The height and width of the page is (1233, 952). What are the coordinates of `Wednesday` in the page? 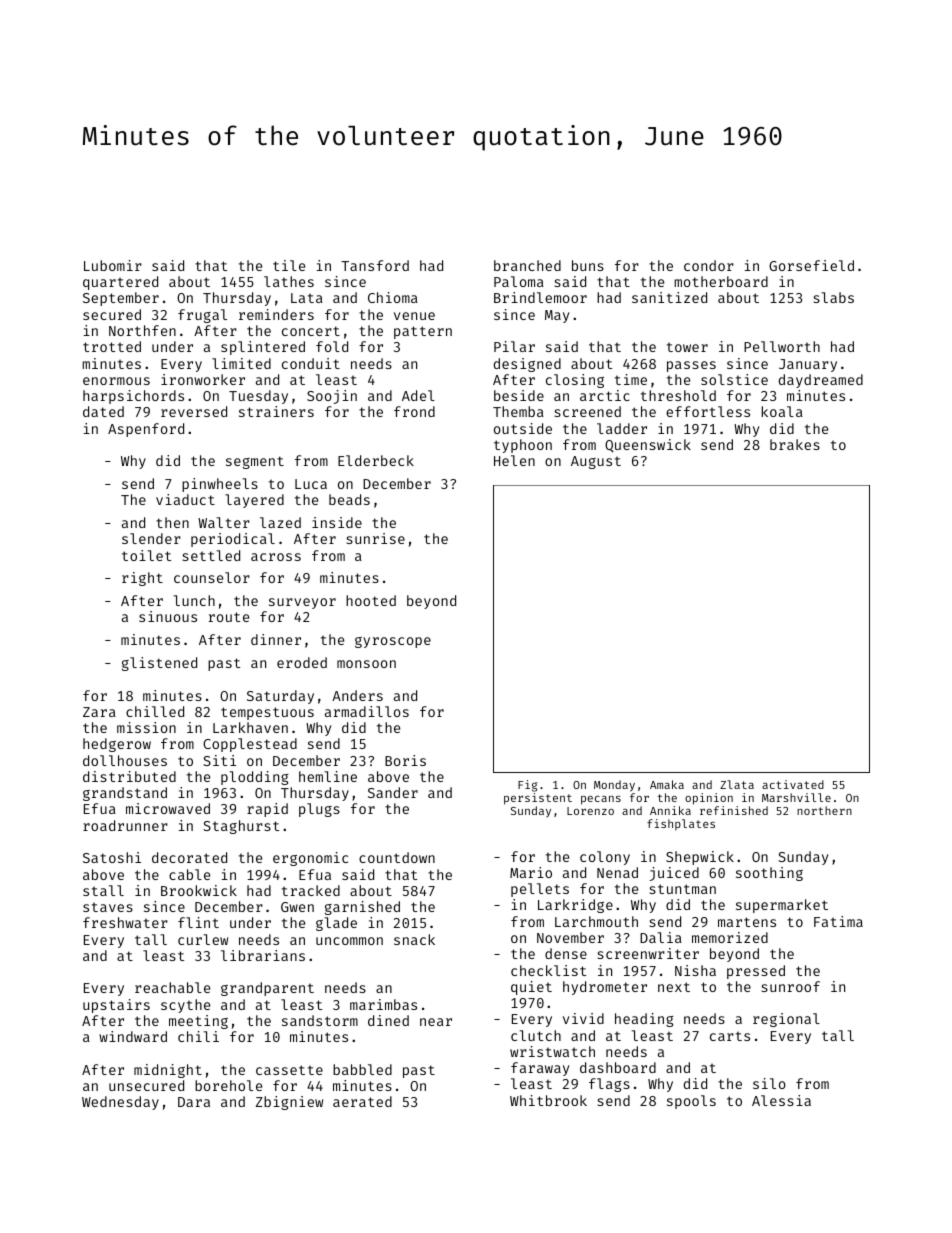 It's located at (120, 1103).
